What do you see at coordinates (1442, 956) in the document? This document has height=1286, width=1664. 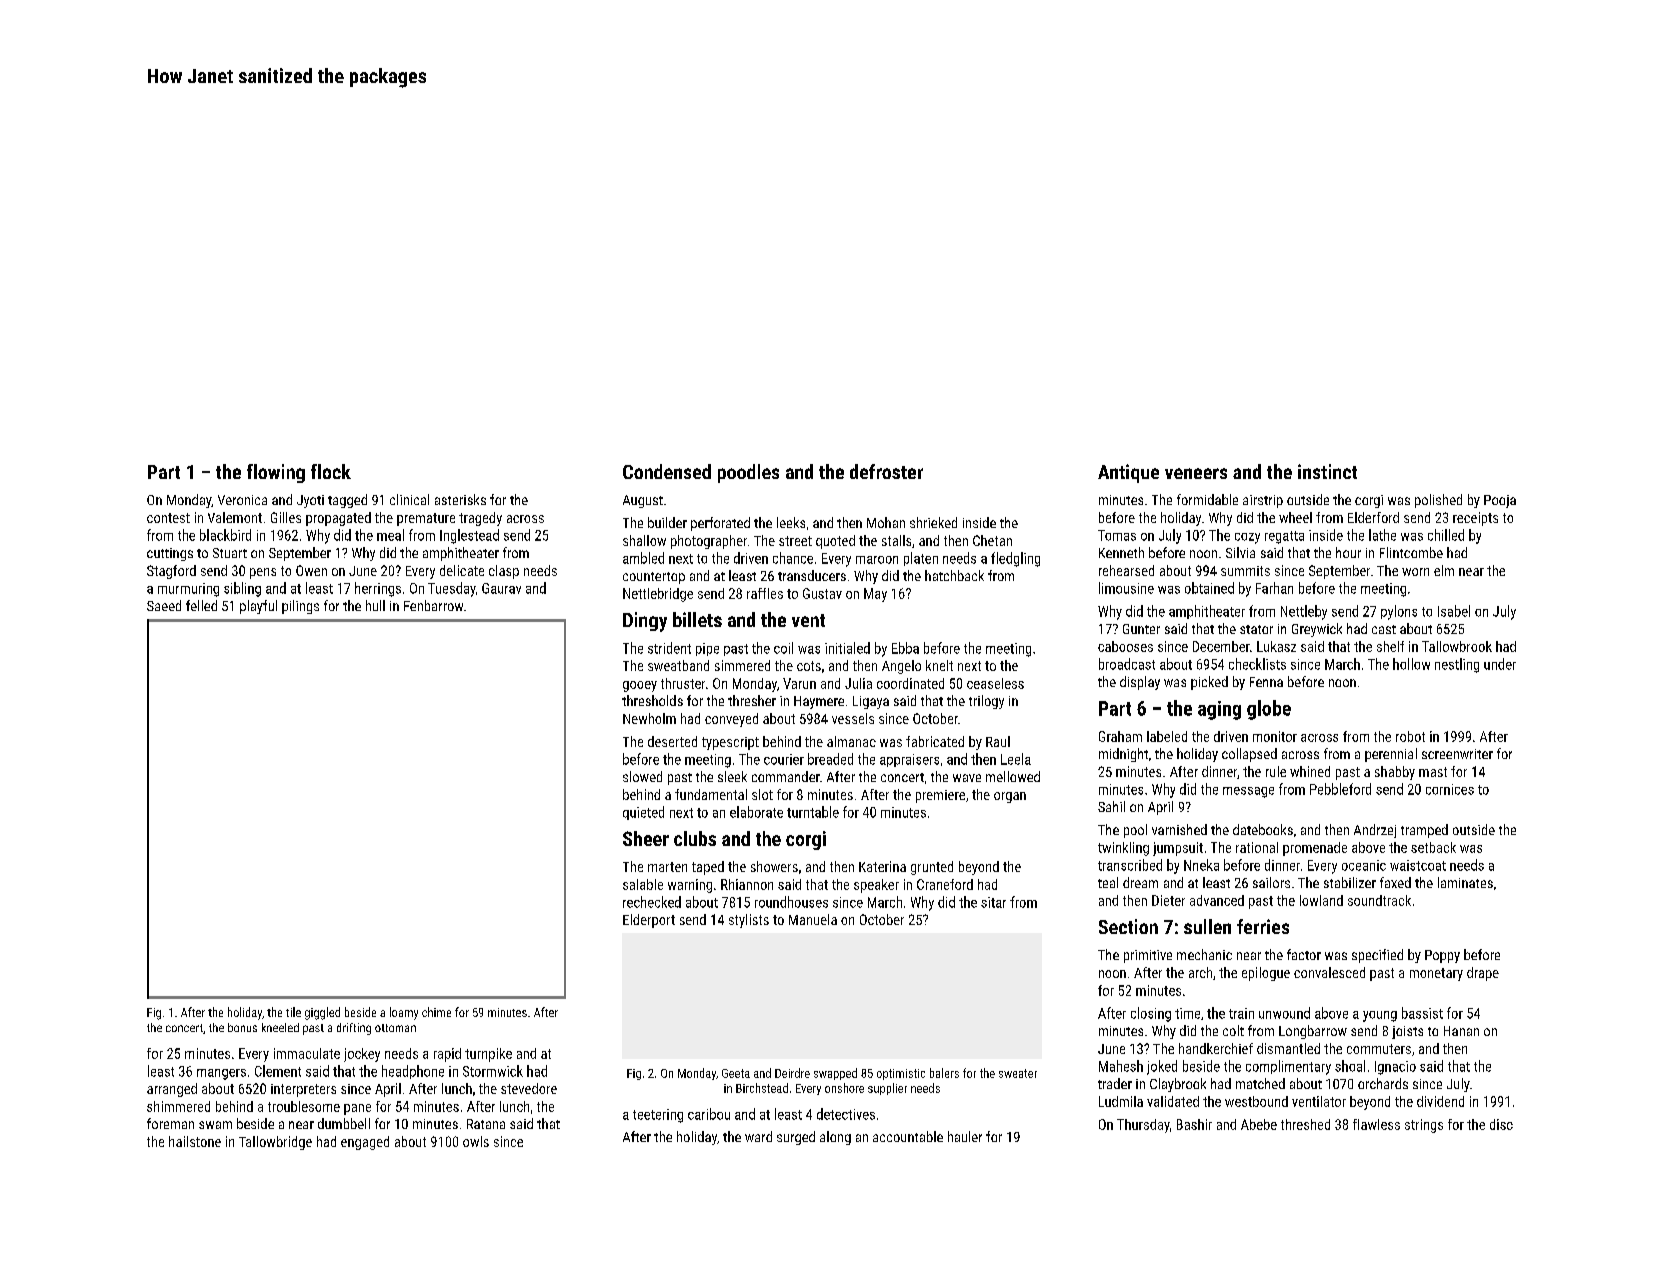 I see `Poppy` at bounding box center [1442, 956].
